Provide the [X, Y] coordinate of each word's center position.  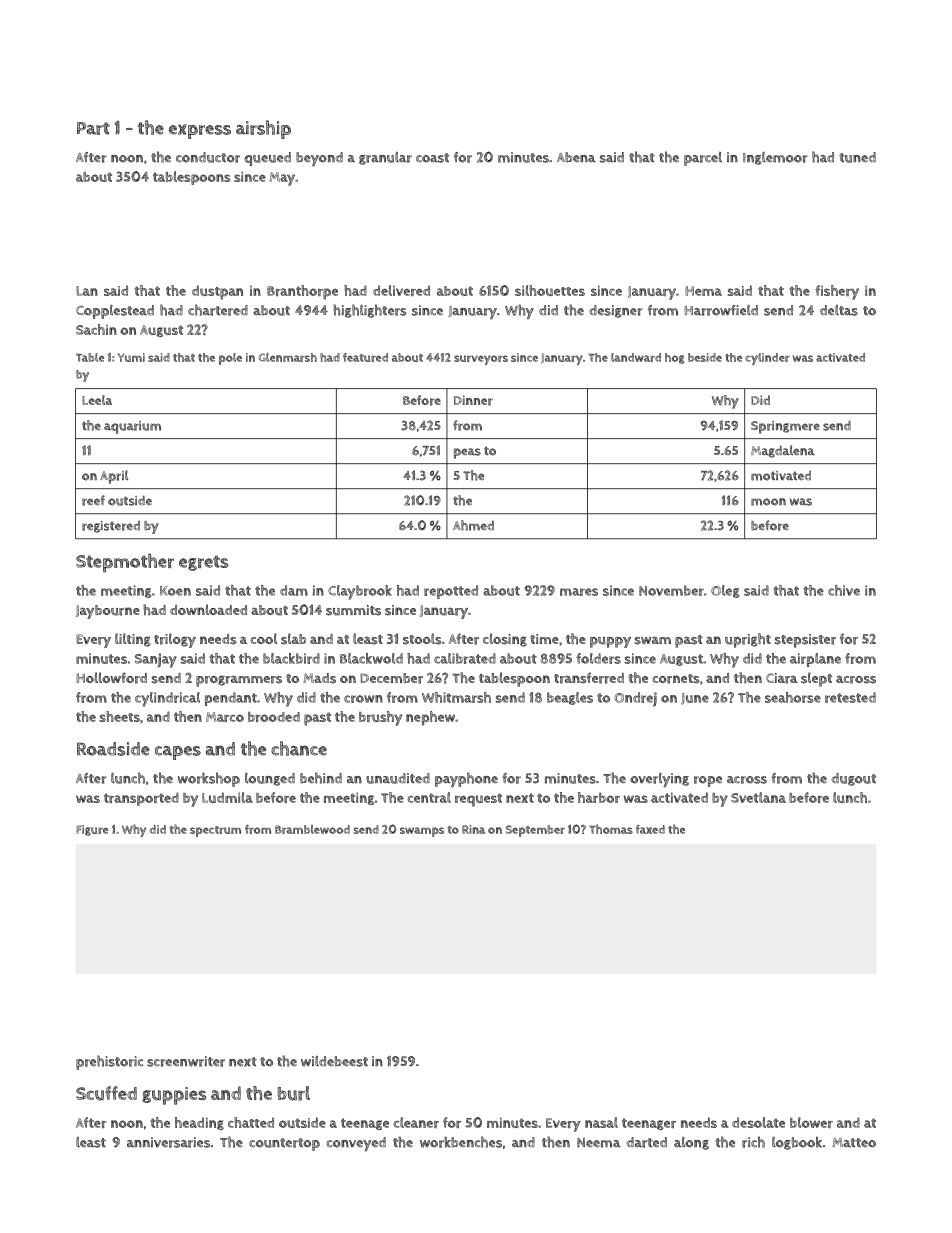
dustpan [217, 292]
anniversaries [168, 1142]
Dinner [473, 400]
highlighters [370, 311]
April [114, 477]
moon [768, 502]
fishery [837, 292]
